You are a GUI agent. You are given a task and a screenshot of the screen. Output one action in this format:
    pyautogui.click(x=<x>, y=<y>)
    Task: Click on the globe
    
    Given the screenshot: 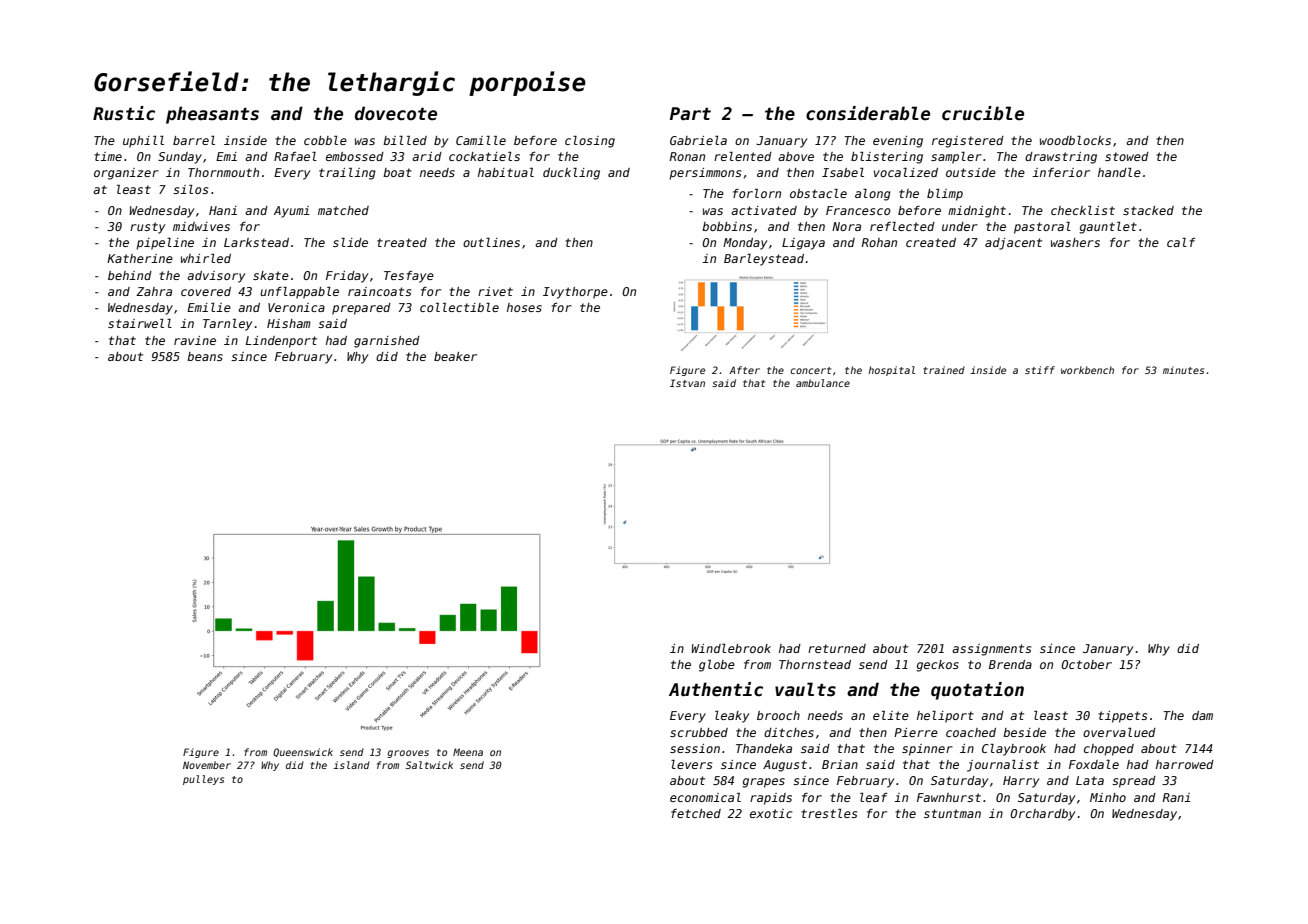 What is the action you would take?
    pyautogui.click(x=717, y=666)
